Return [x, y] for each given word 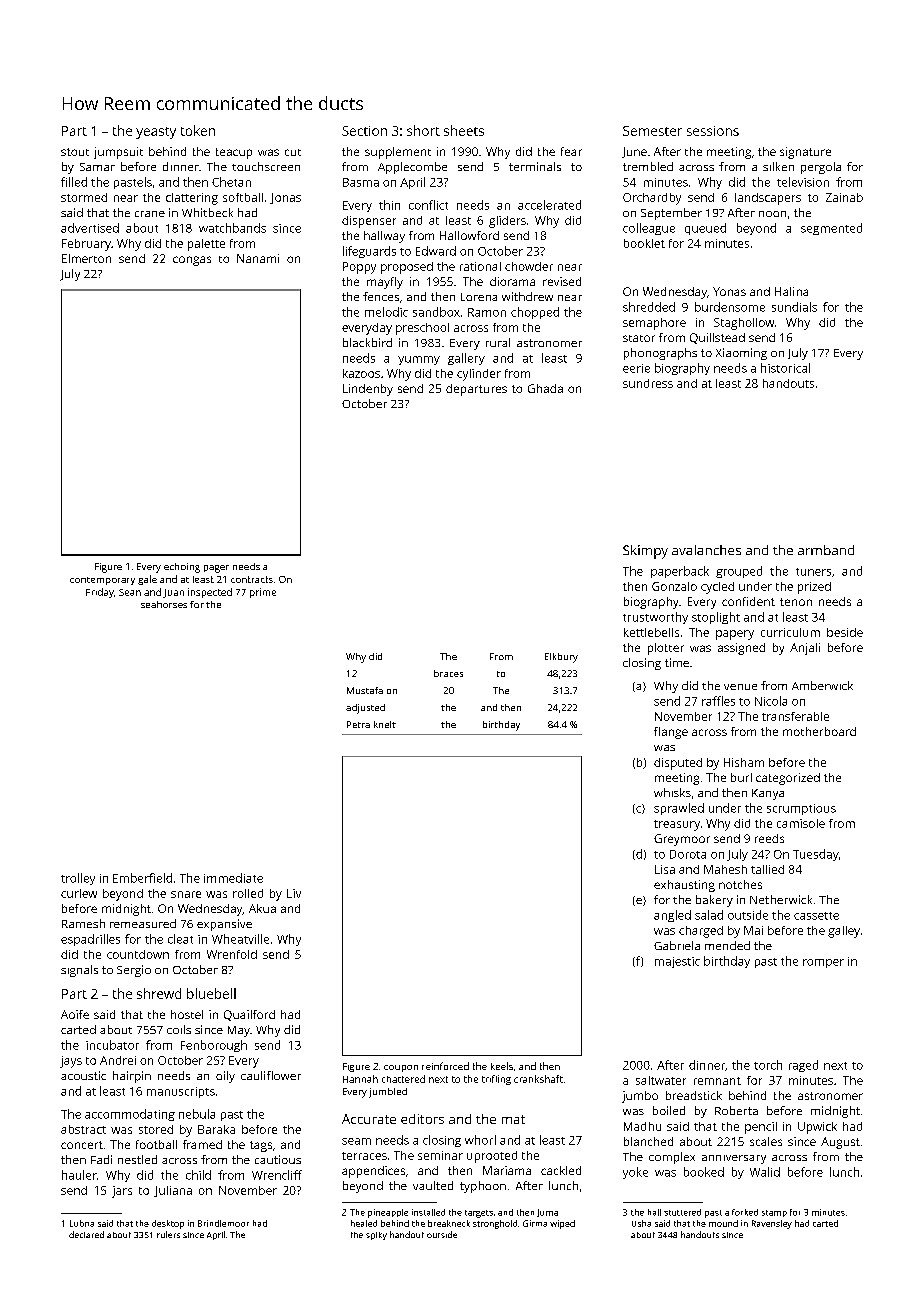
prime [263, 593]
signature [805, 153]
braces [448, 673]
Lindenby [368, 390]
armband [826, 550]
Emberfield [142, 878]
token [198, 130]
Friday [100, 593]
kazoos [361, 373]
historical [785, 368]
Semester [652, 131]
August [840, 1143]
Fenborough [214, 1046]
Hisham [744, 762]
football [156, 1144]
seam [356, 1141]
